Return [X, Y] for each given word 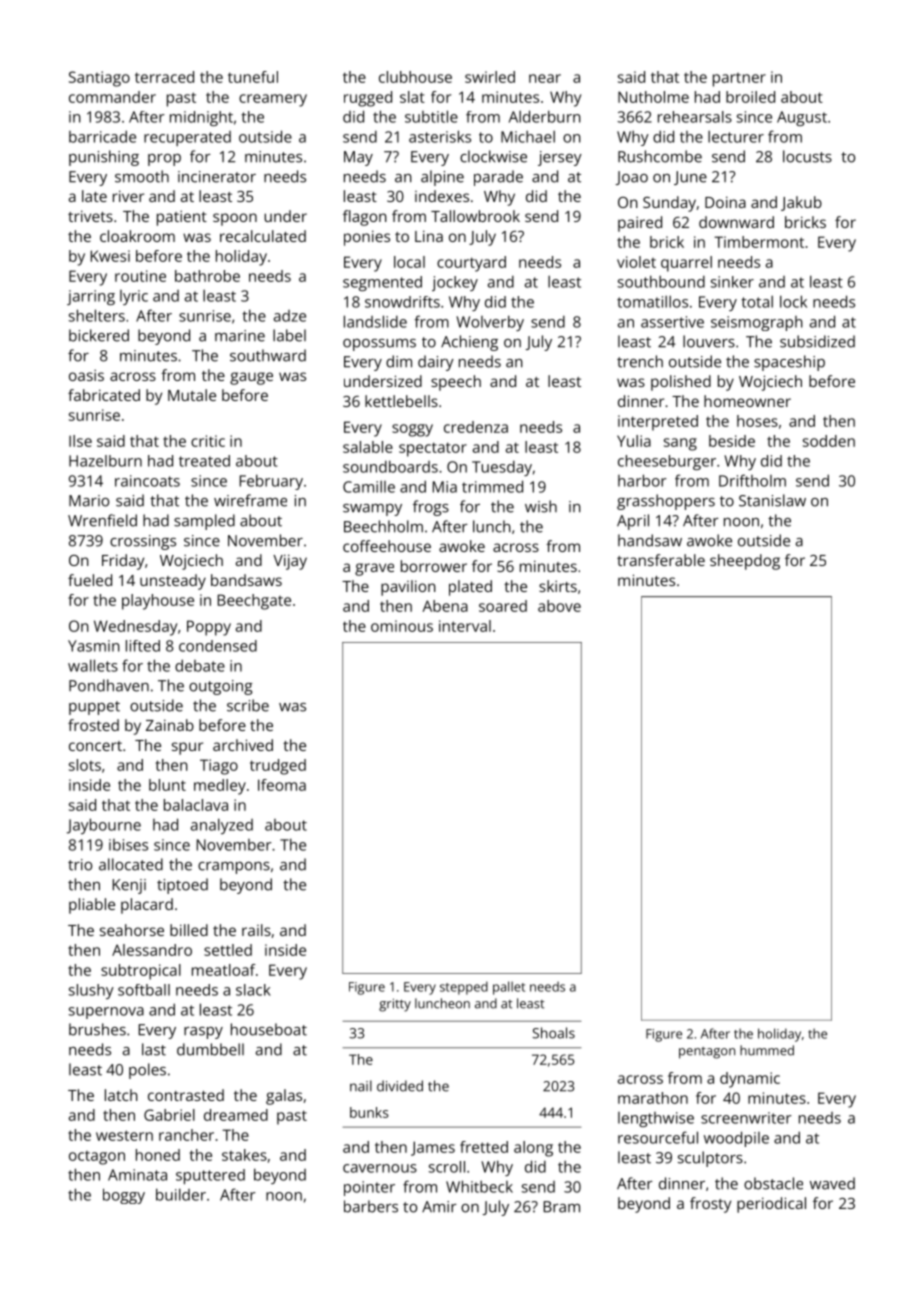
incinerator [217, 177]
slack [253, 990]
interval [465, 626]
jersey [560, 158]
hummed [767, 1050]
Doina [725, 202]
